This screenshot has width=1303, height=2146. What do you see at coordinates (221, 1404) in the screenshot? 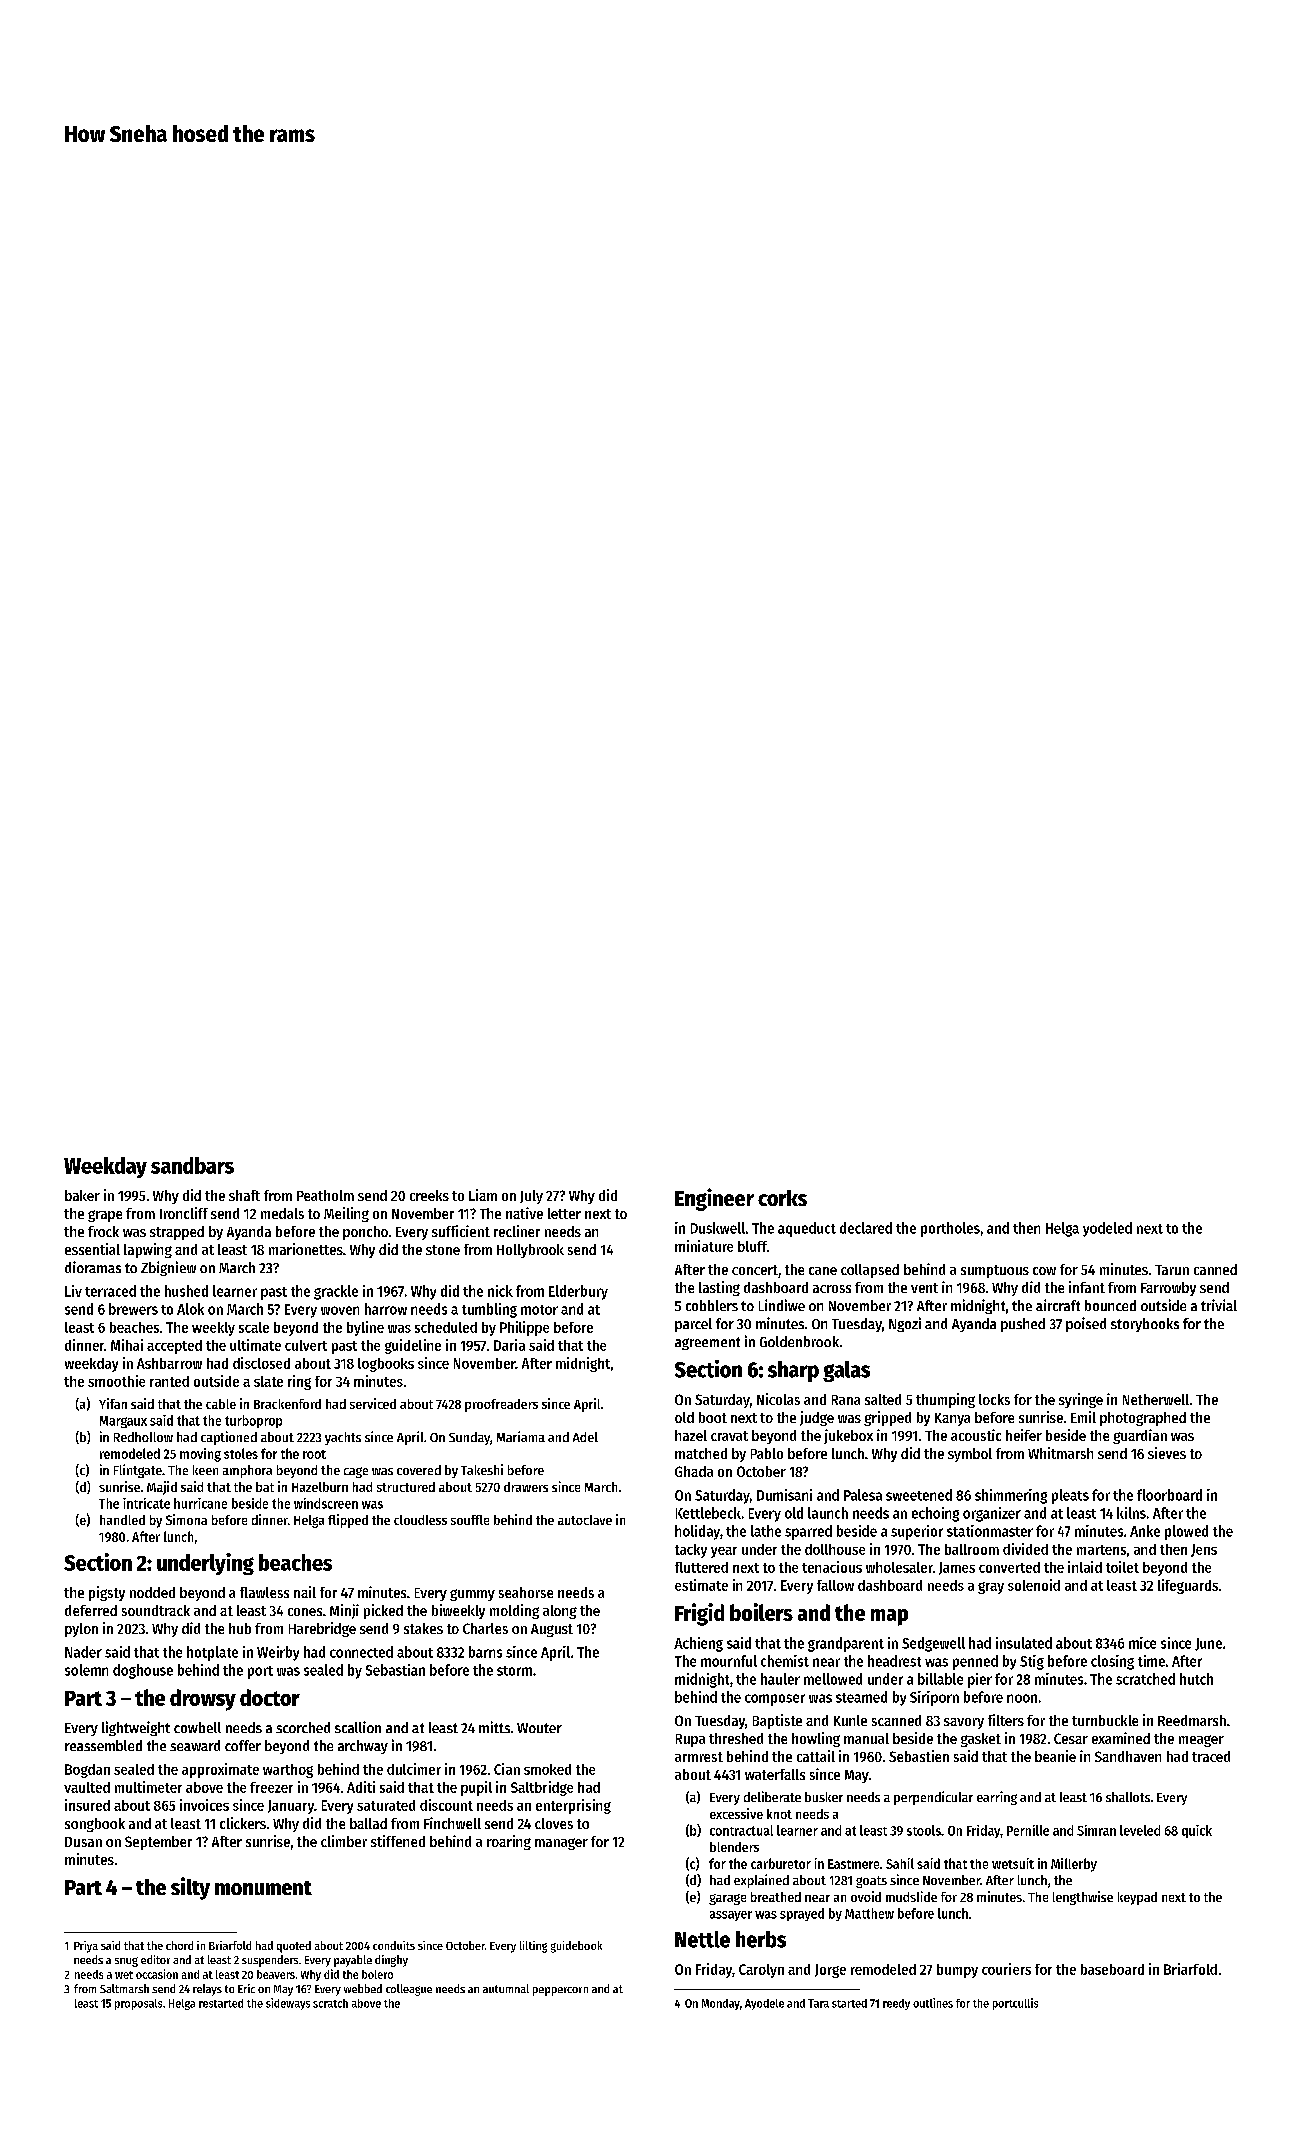
I see `cable` at bounding box center [221, 1404].
